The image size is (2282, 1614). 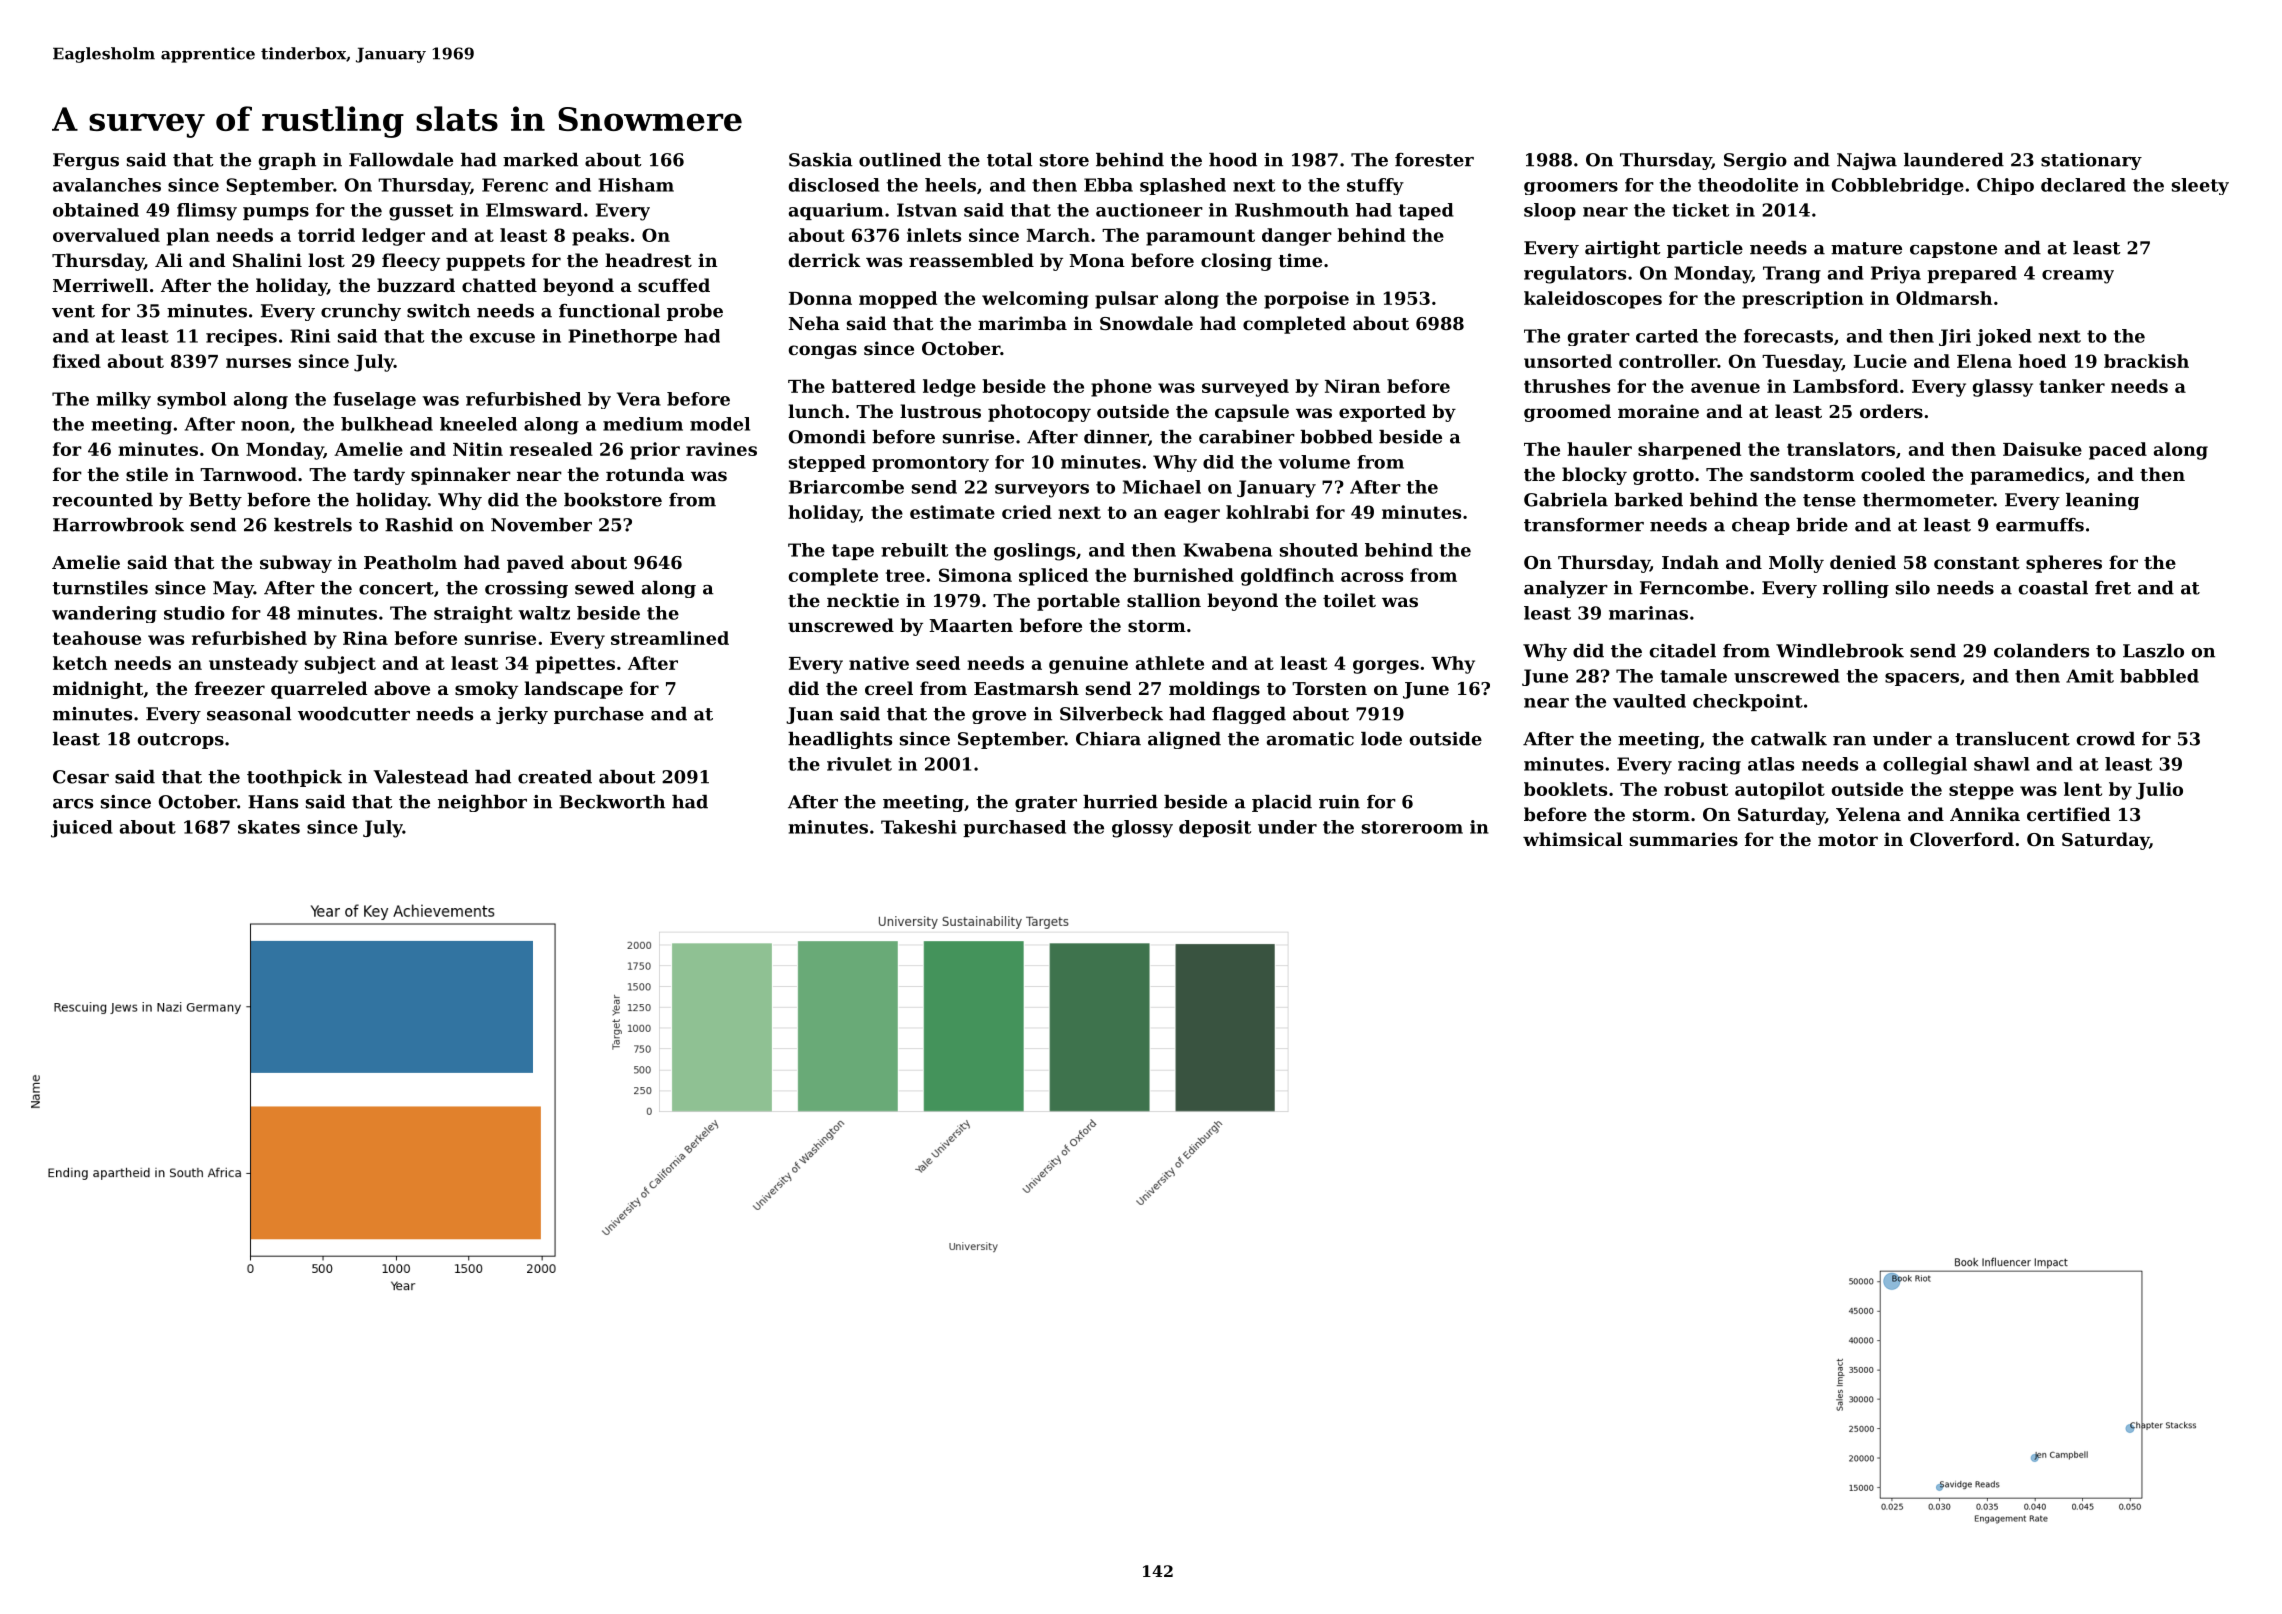 I want to click on hood, so click(x=1233, y=160).
